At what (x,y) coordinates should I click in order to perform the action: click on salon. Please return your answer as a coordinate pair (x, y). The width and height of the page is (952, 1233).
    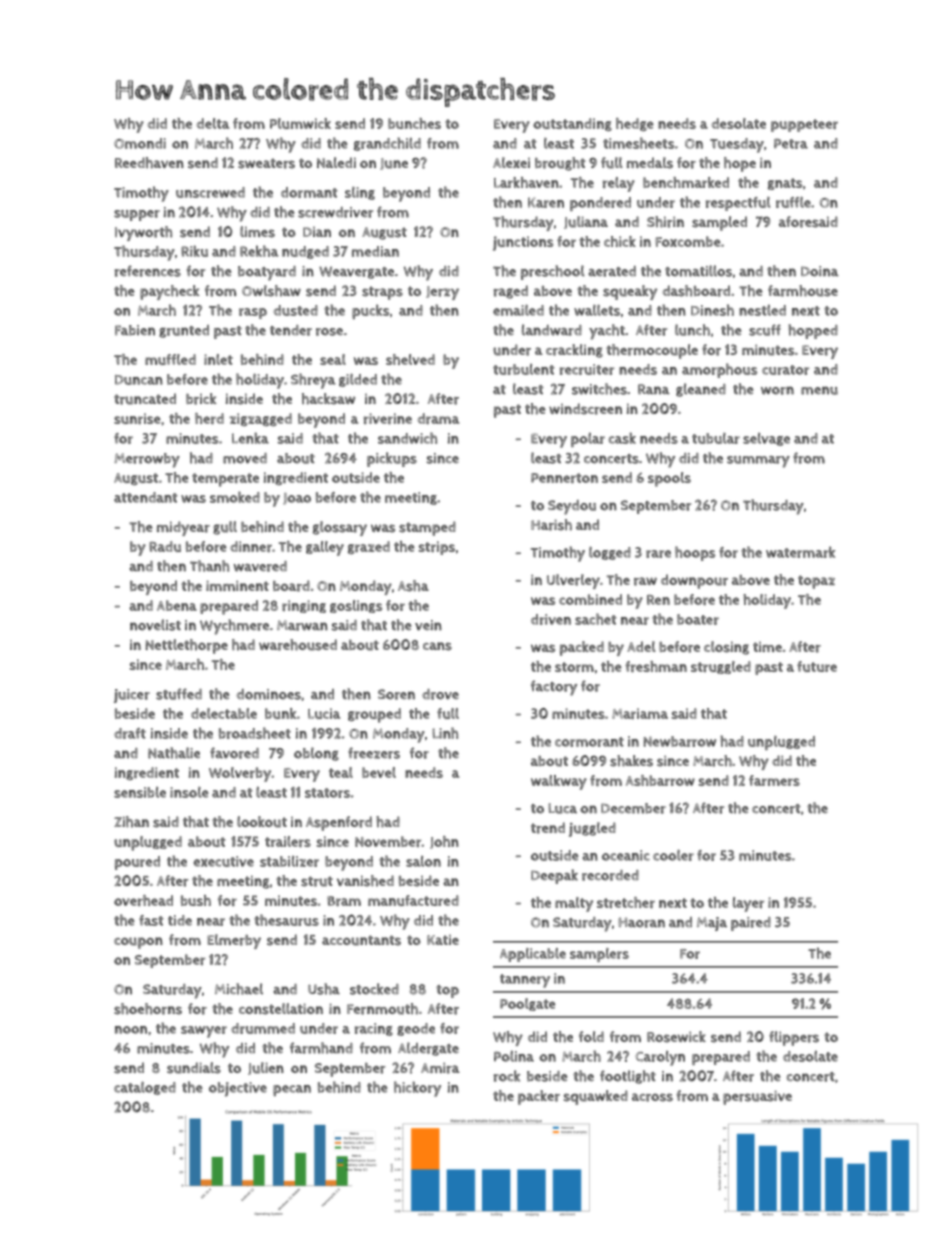
    Looking at the image, I should click on (423, 861).
